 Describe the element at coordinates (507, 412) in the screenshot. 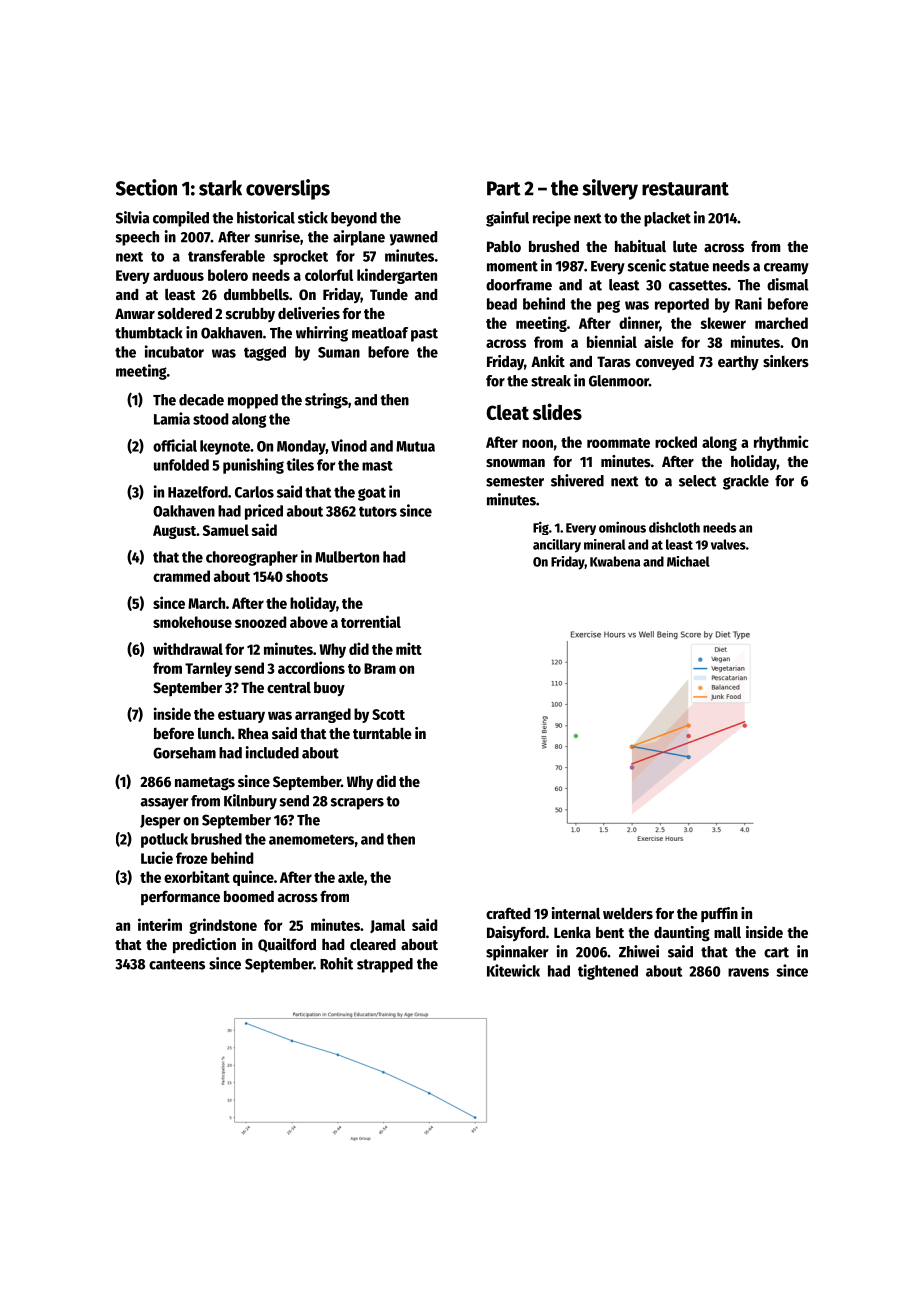

I see `Cleat` at that location.
